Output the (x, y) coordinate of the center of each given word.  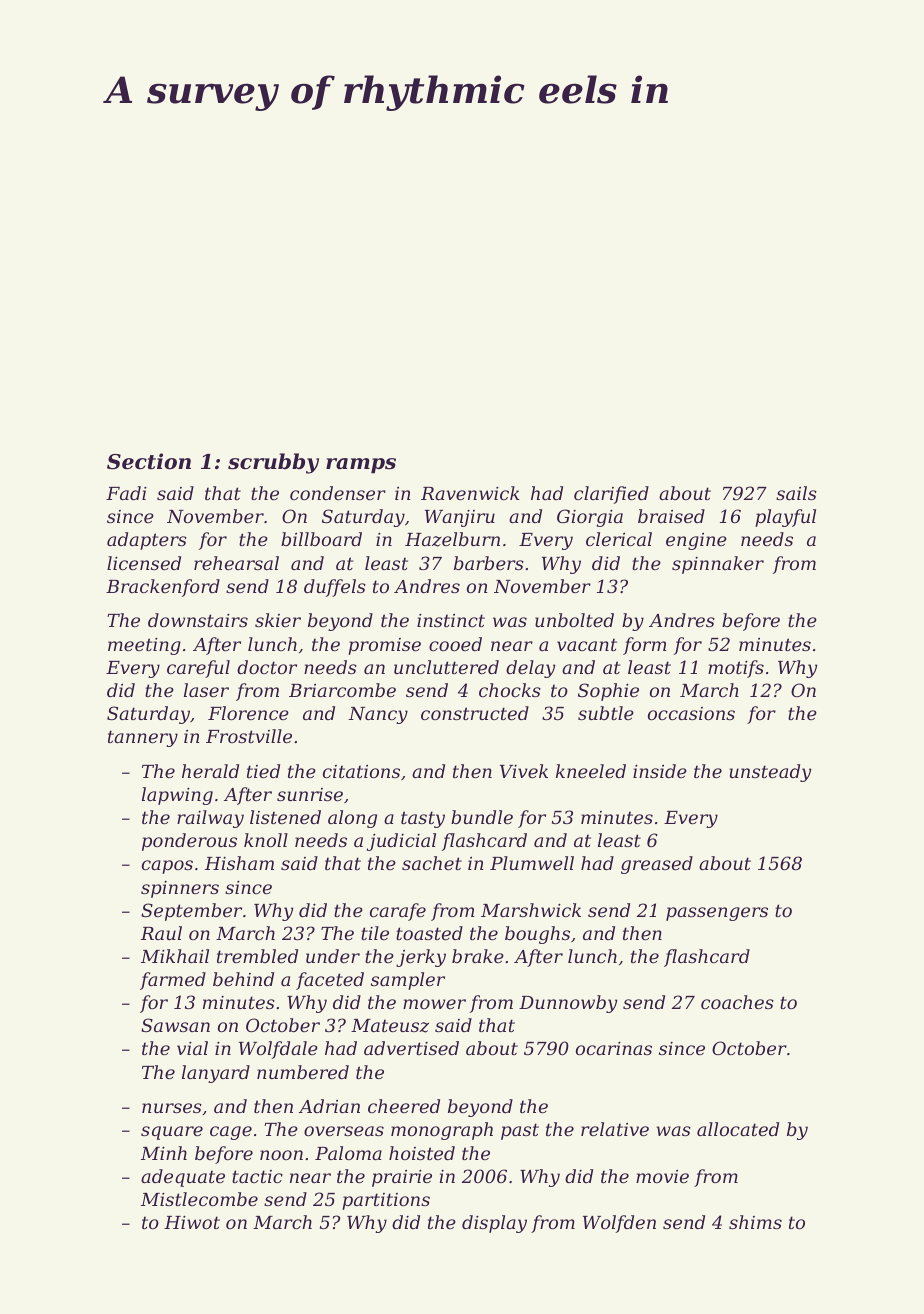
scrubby (273, 463)
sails (796, 493)
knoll (266, 840)
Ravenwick (470, 493)
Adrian (329, 1106)
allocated (738, 1129)
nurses (172, 1108)
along (352, 819)
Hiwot (192, 1222)
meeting (144, 646)
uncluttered (446, 667)
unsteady (770, 773)
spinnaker (718, 565)
